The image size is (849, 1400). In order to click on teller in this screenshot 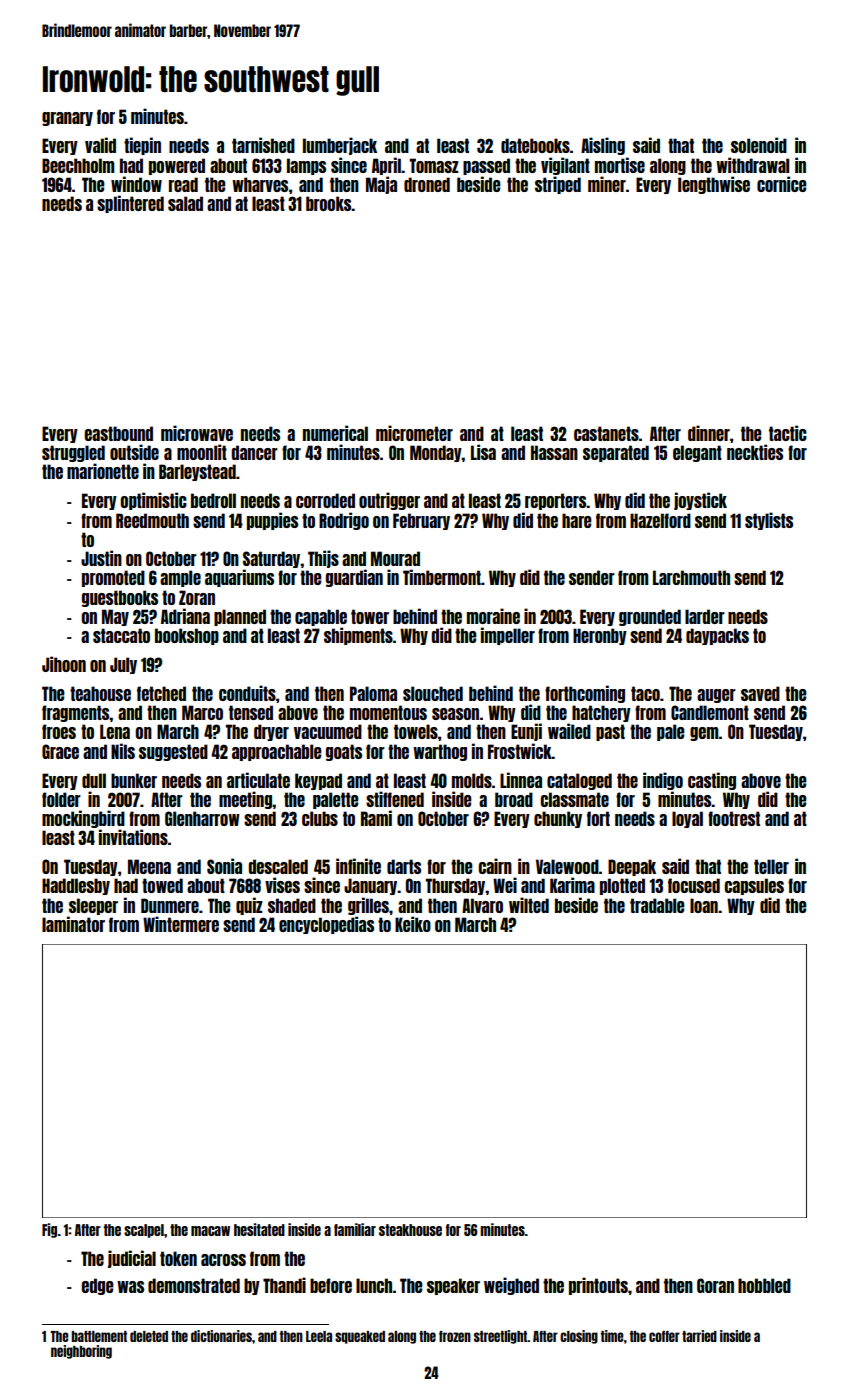, I will do `click(771, 866)`.
